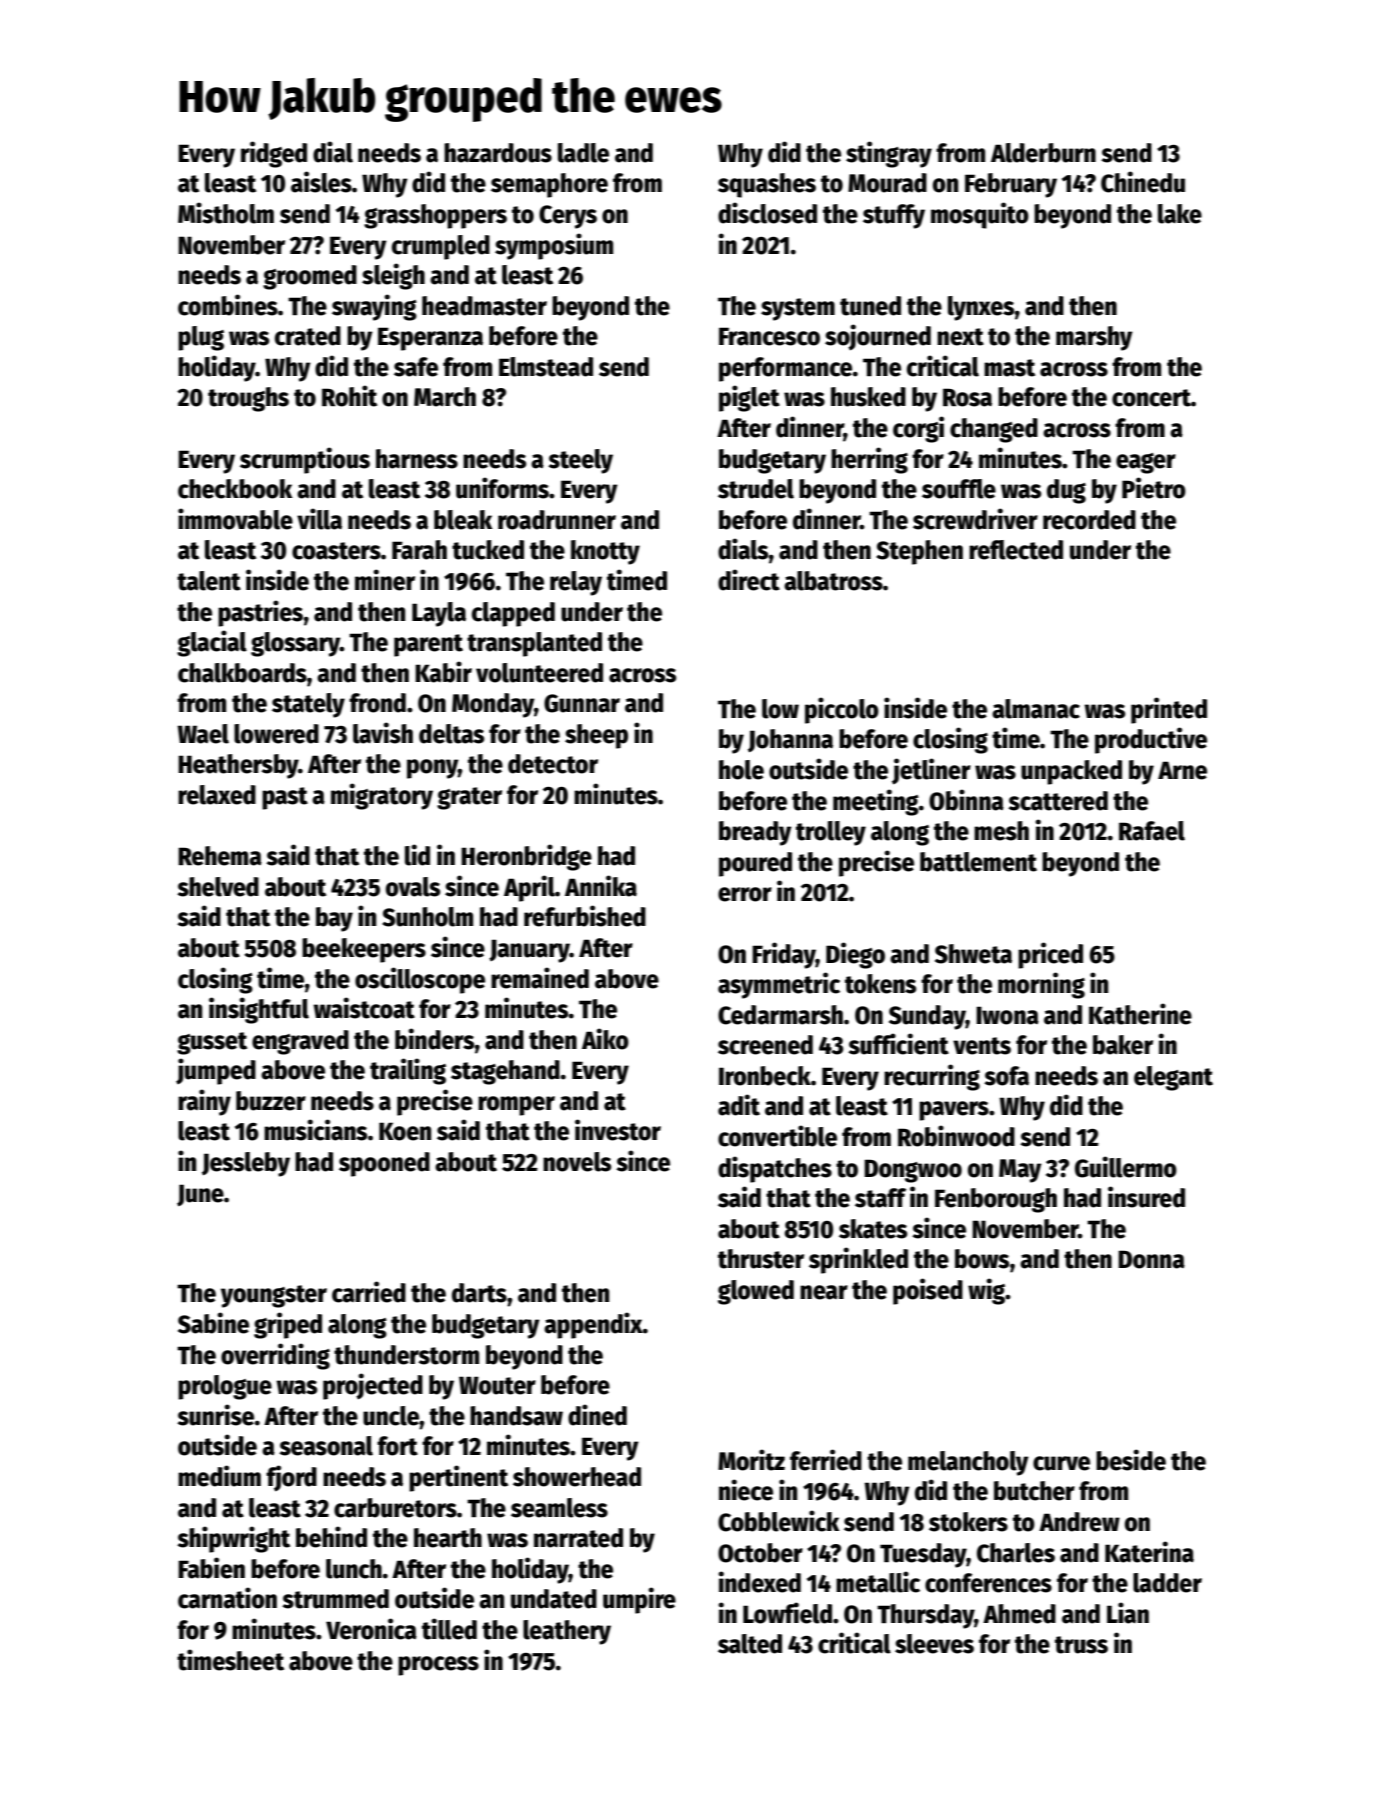 Image resolution: width=1395 pixels, height=1805 pixels. Describe the element at coordinates (780, 1015) in the screenshot. I see `Cedarmarsh` at that location.
